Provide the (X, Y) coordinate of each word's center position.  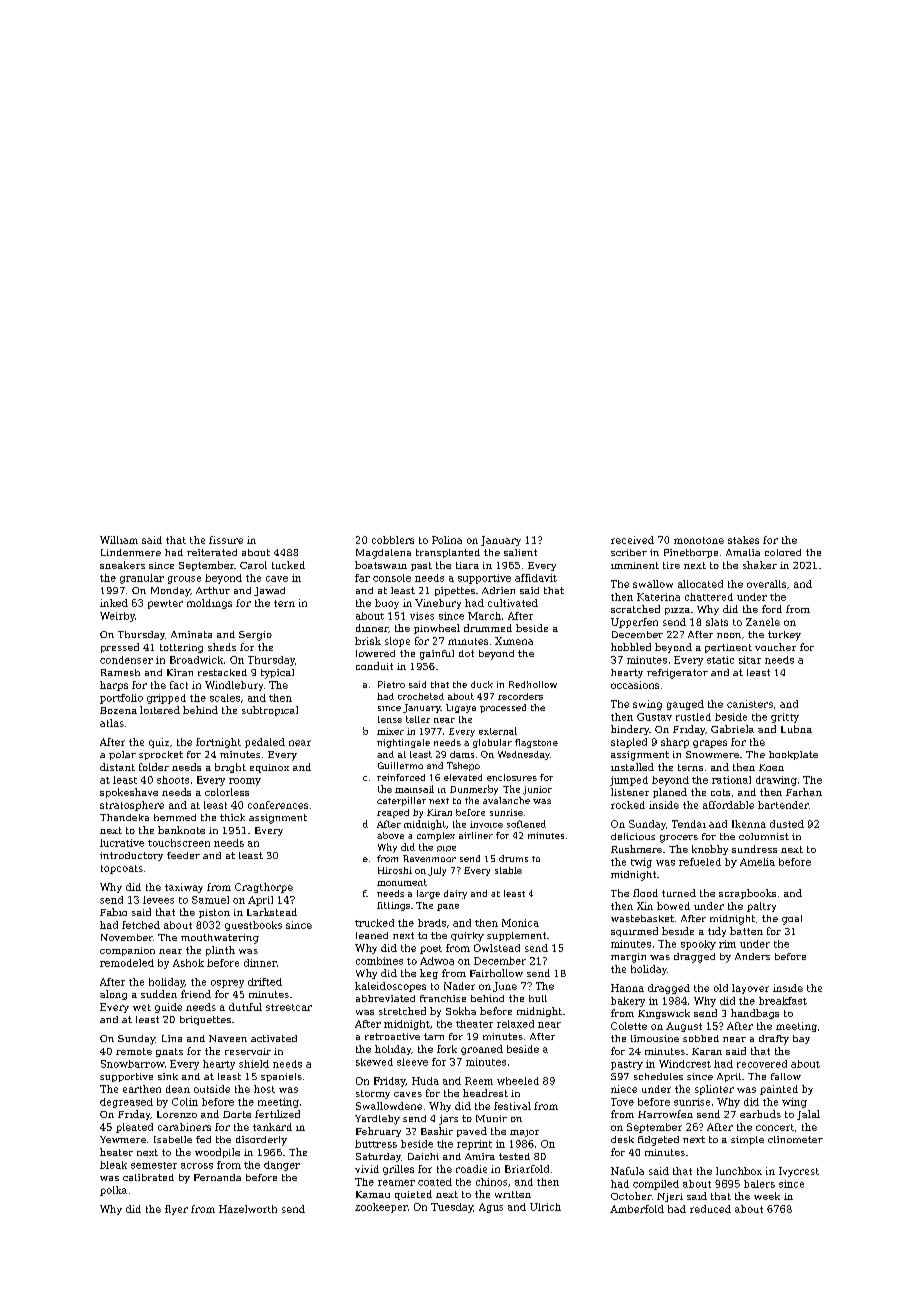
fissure (226, 540)
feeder (183, 855)
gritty (785, 718)
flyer (176, 1210)
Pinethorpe (691, 553)
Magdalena (383, 554)
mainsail (414, 789)
